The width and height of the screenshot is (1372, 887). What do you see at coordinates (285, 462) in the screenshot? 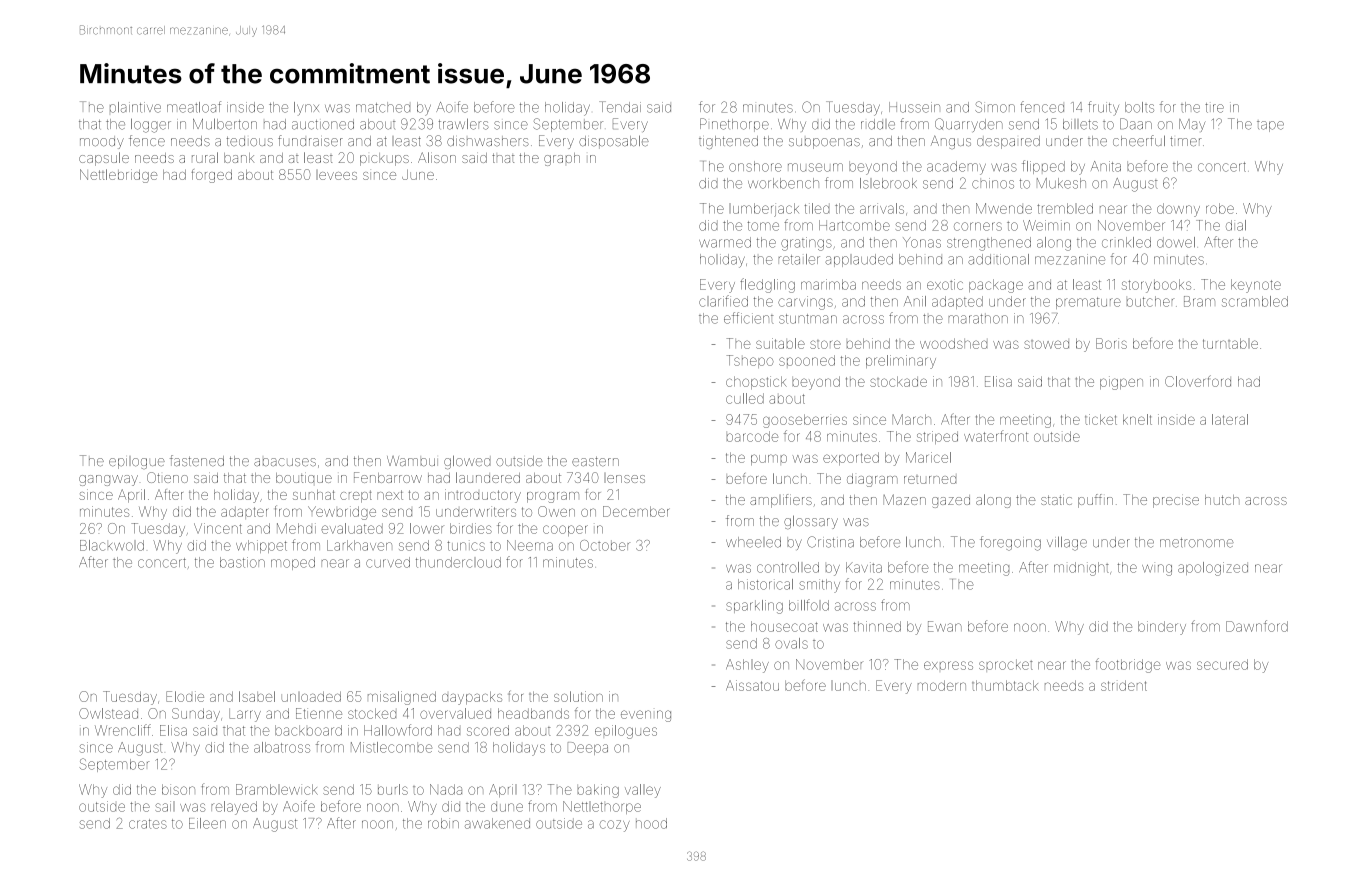
I see `abacuses` at bounding box center [285, 462].
